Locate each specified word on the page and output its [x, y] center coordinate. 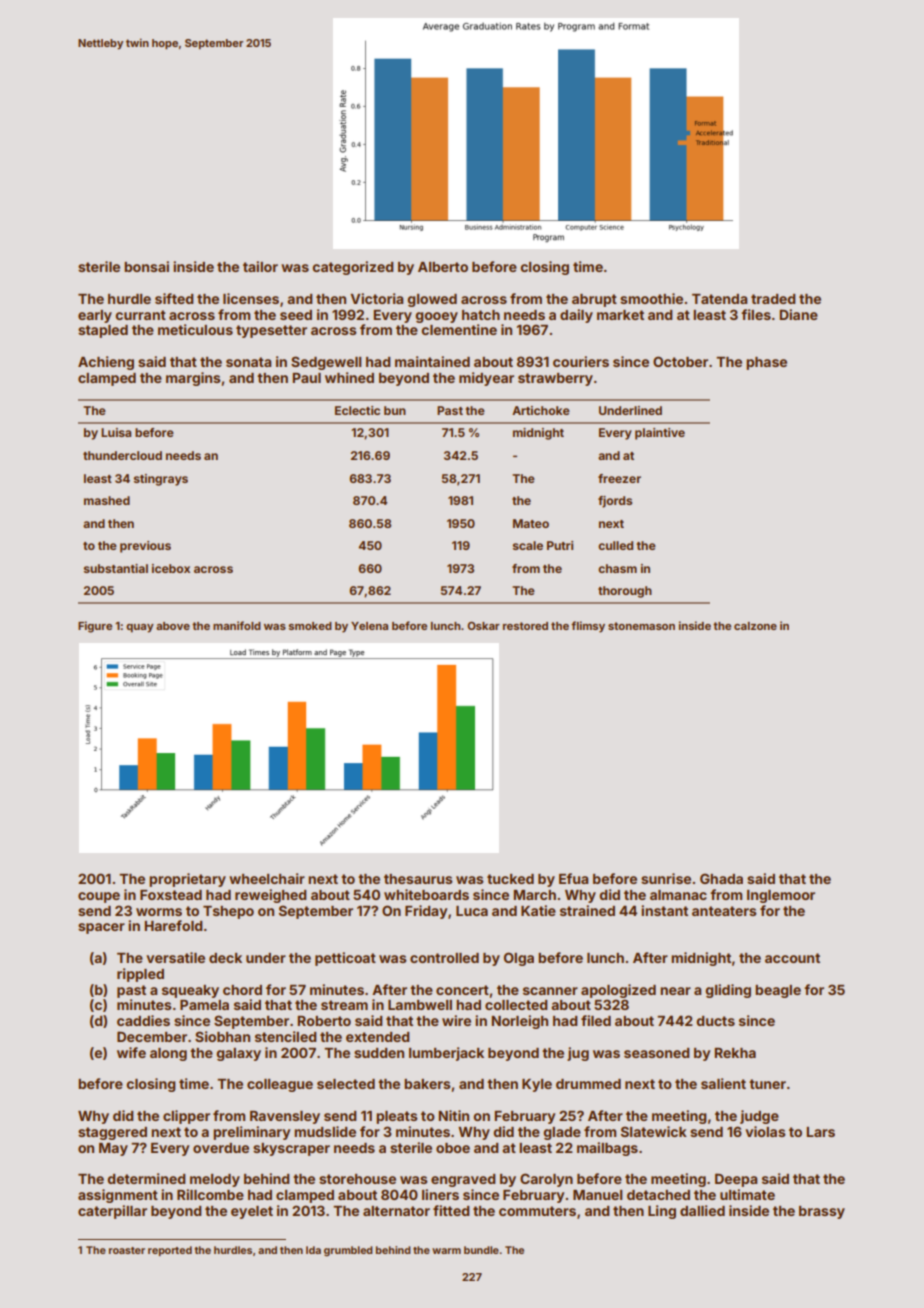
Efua [573, 878]
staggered [112, 1133]
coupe [99, 897]
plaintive [660, 434]
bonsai [146, 266]
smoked [310, 626]
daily [576, 316]
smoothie [651, 298]
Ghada [721, 878]
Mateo [531, 523]
